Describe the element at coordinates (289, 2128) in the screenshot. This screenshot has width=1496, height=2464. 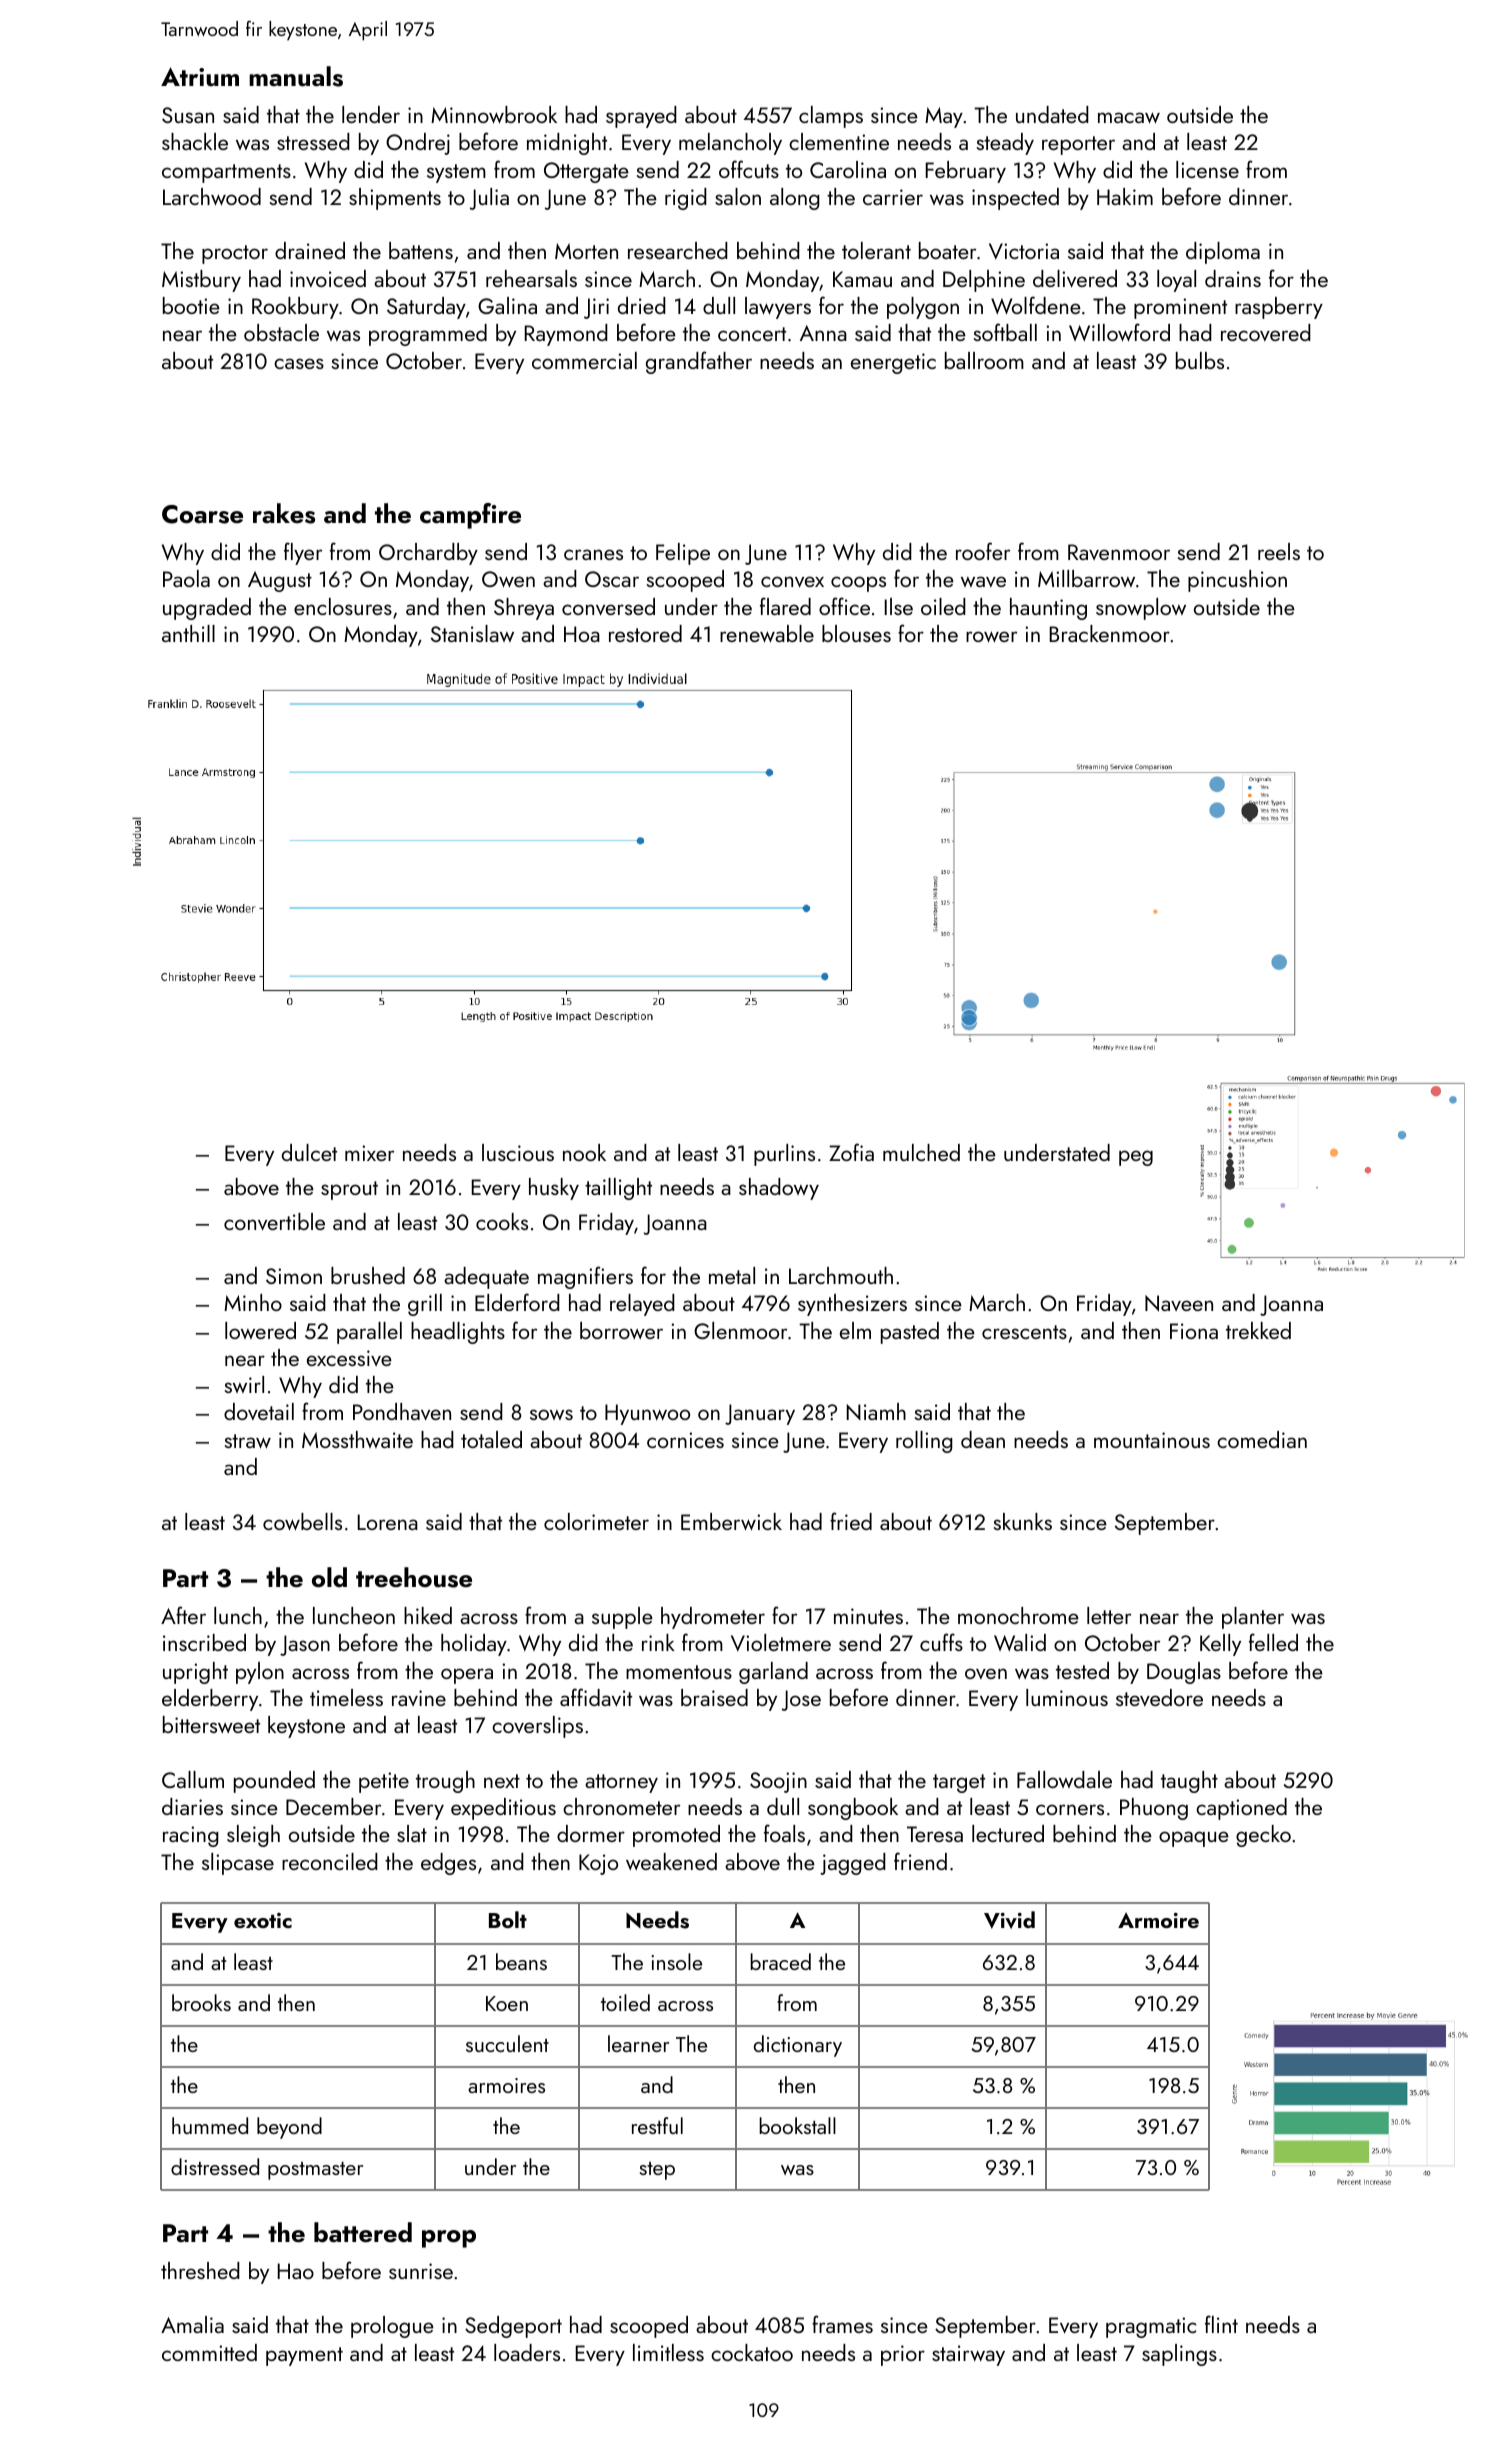
I see `beyond` at that location.
